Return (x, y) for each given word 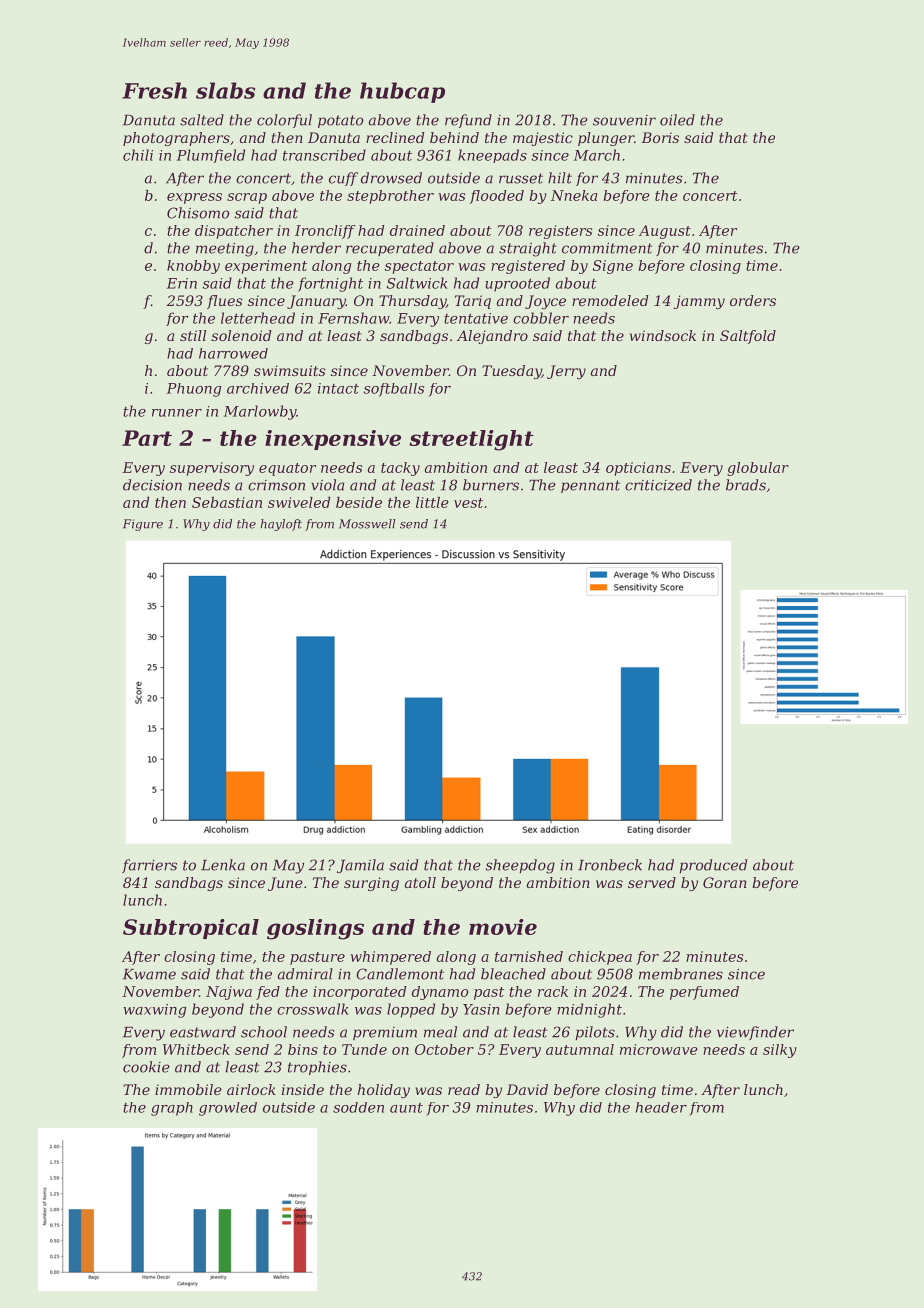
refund (468, 121)
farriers (149, 866)
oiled (677, 120)
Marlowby (260, 412)
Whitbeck (196, 1049)
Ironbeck (610, 865)
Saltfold (748, 337)
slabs (226, 90)
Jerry (566, 372)
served (652, 882)
